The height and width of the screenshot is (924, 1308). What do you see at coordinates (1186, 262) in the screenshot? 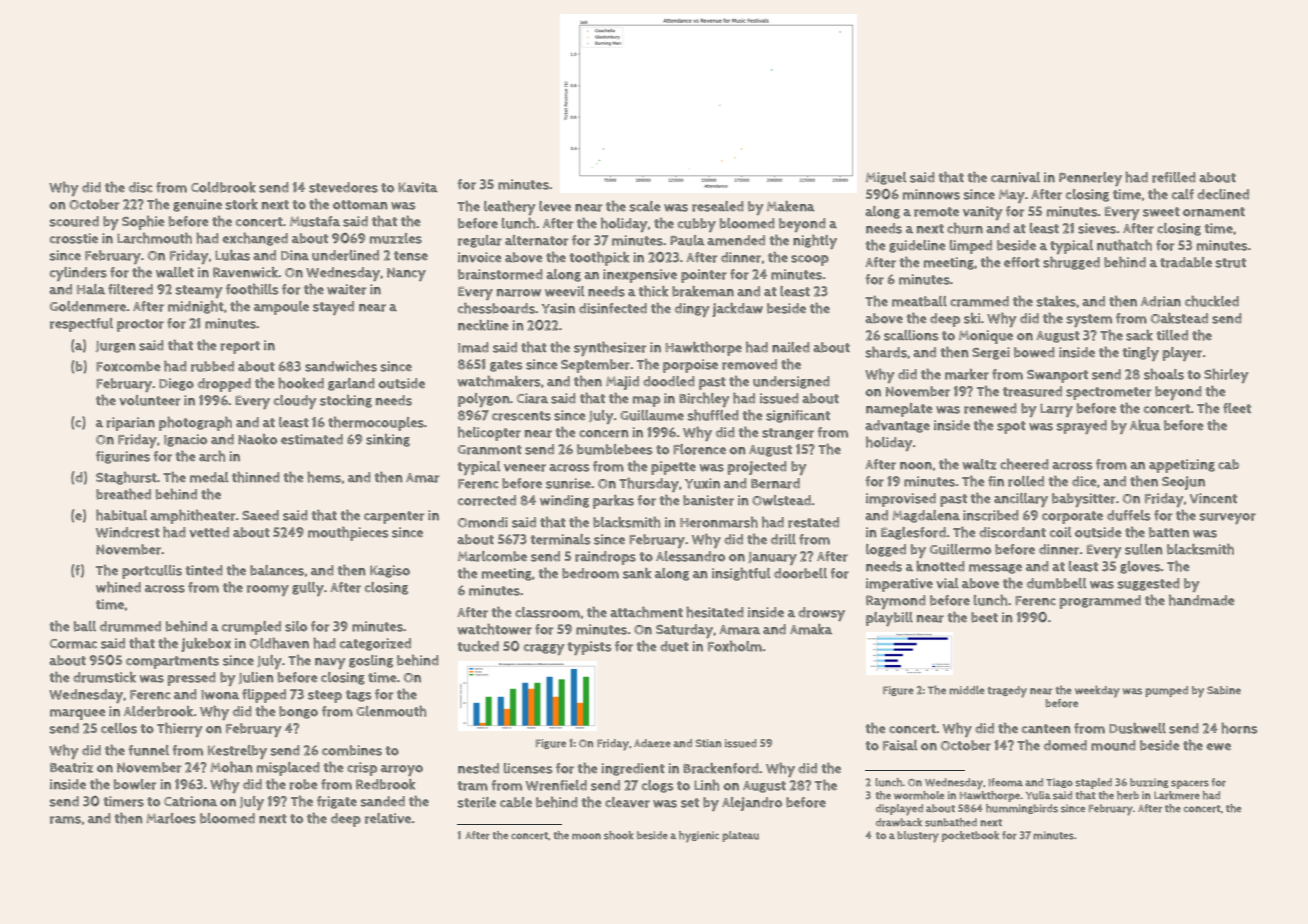
I see `tradable` at bounding box center [1186, 262].
